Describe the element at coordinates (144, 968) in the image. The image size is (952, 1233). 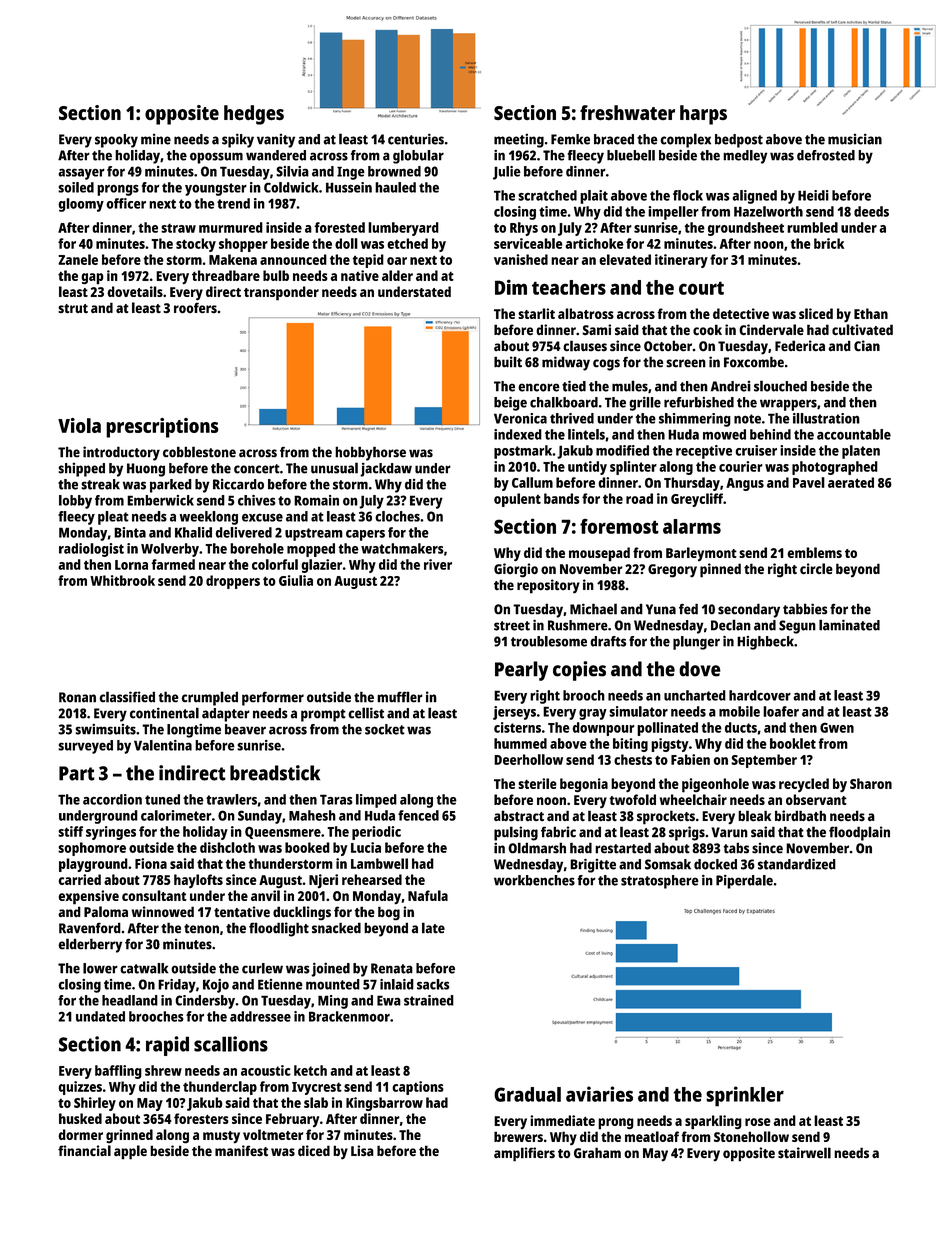
I see `catwalk` at that location.
